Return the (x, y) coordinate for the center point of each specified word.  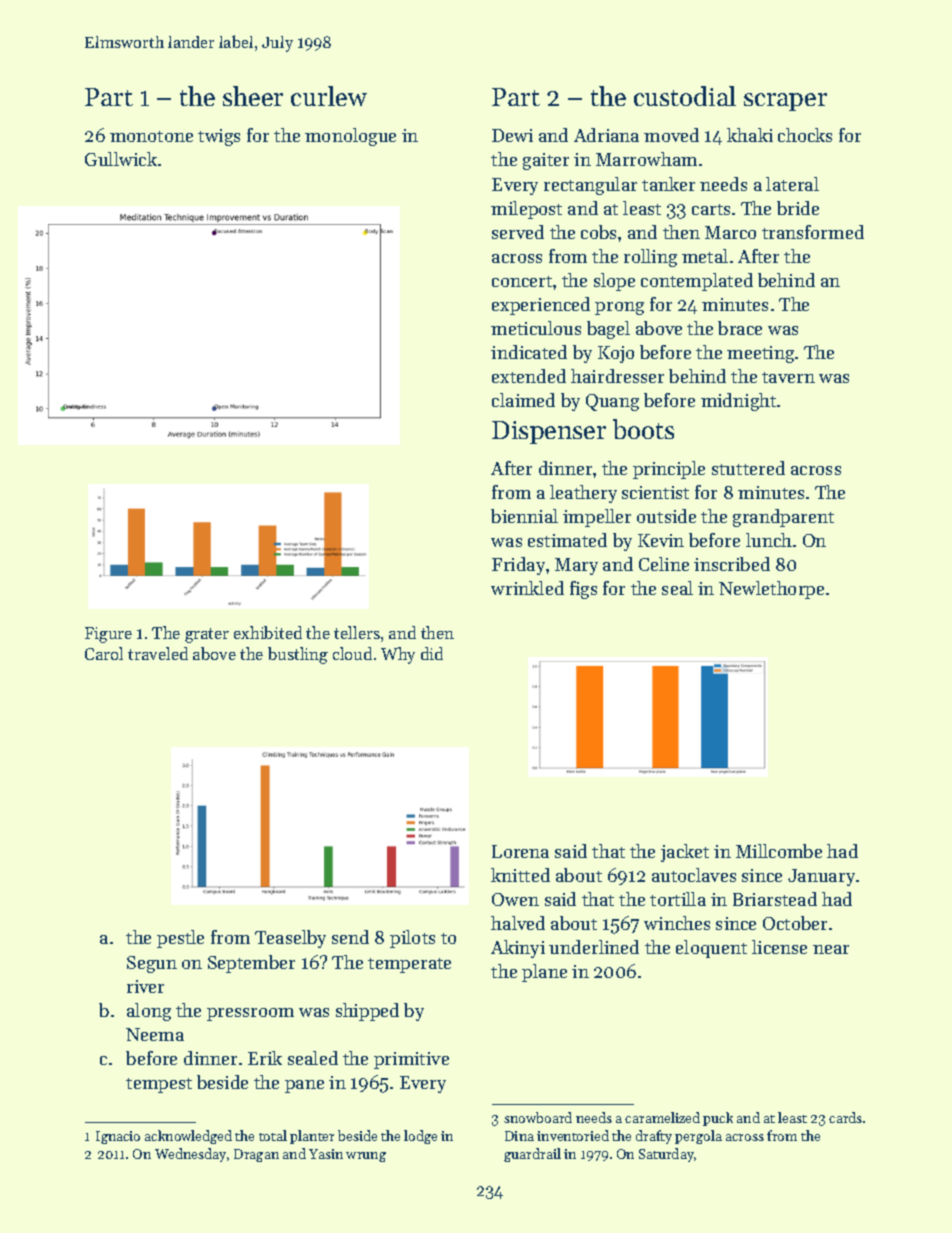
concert (522, 281)
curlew (329, 96)
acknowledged (188, 1137)
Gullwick (121, 159)
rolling (650, 258)
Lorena (520, 851)
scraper (785, 102)
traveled (158, 653)
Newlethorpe (771, 590)
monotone (151, 136)
